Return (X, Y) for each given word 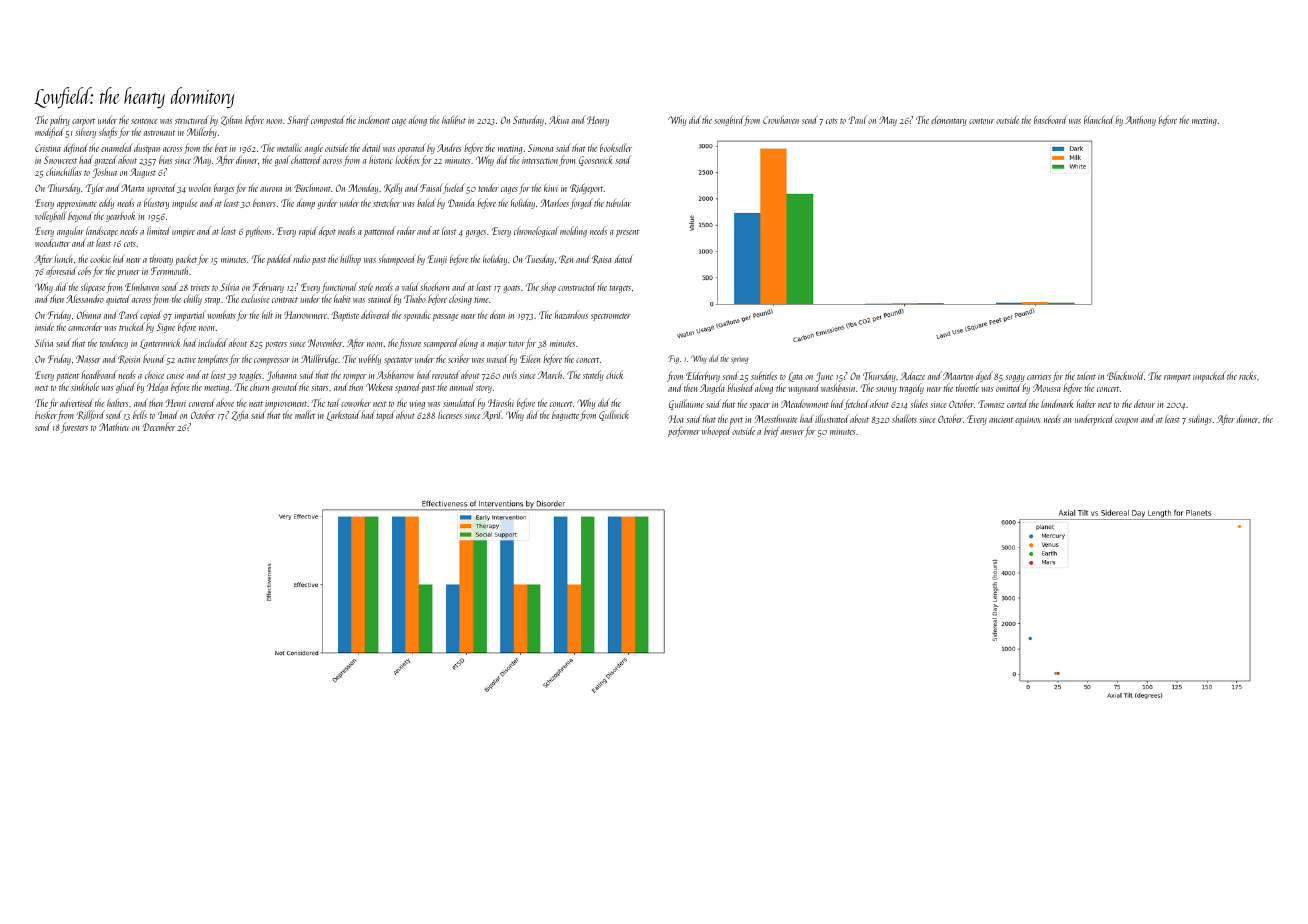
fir (53, 403)
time (481, 299)
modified (49, 132)
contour (981, 121)
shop (548, 287)
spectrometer (611, 317)
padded (279, 259)
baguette (565, 416)
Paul (858, 119)
